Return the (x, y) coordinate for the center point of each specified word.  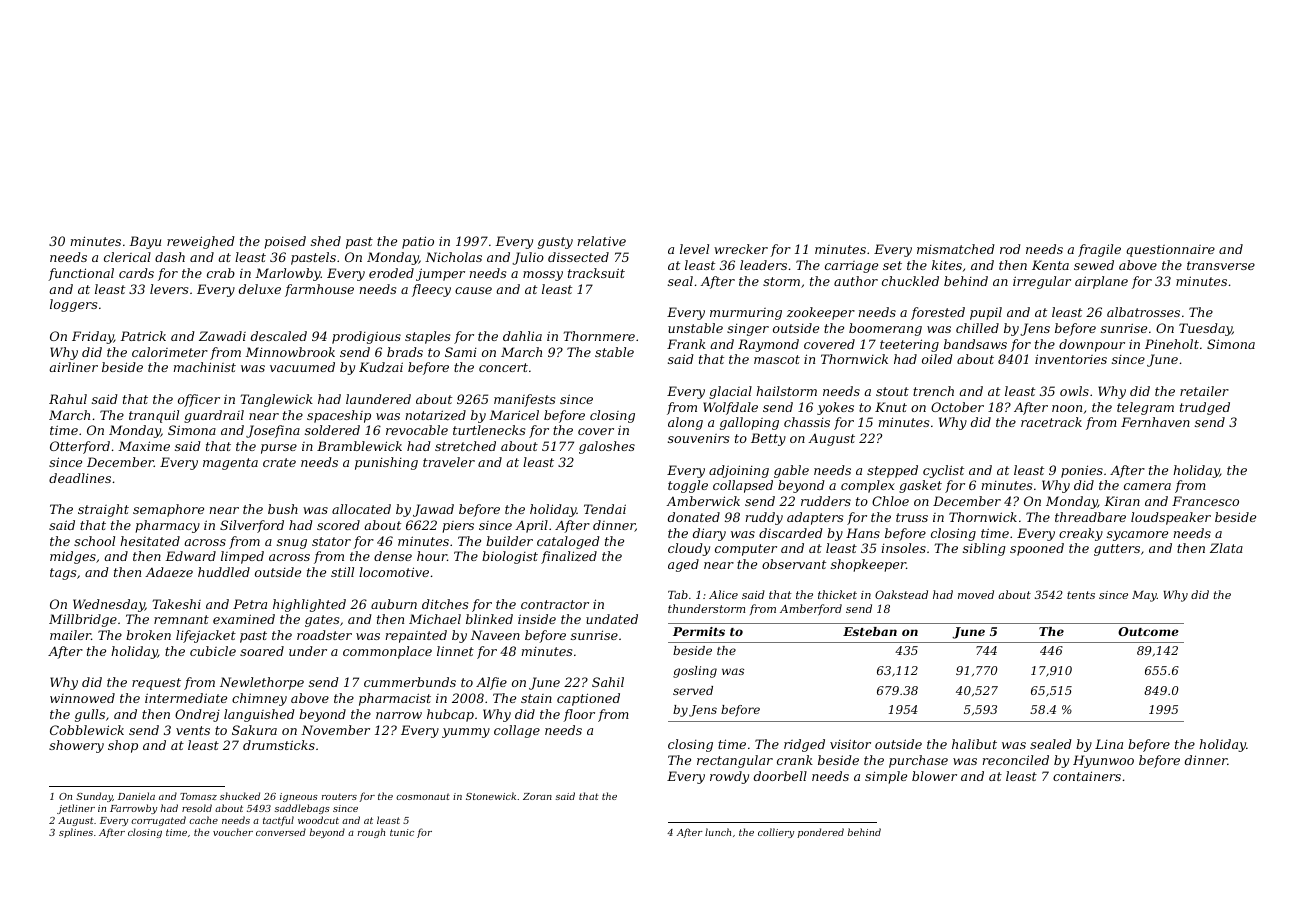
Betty (768, 439)
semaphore (168, 510)
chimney (259, 699)
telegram (1145, 408)
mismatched (956, 249)
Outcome (1148, 631)
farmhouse (319, 290)
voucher (233, 832)
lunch (718, 832)
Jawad (433, 510)
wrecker (741, 249)
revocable (417, 430)
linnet (455, 651)
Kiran (1122, 501)
